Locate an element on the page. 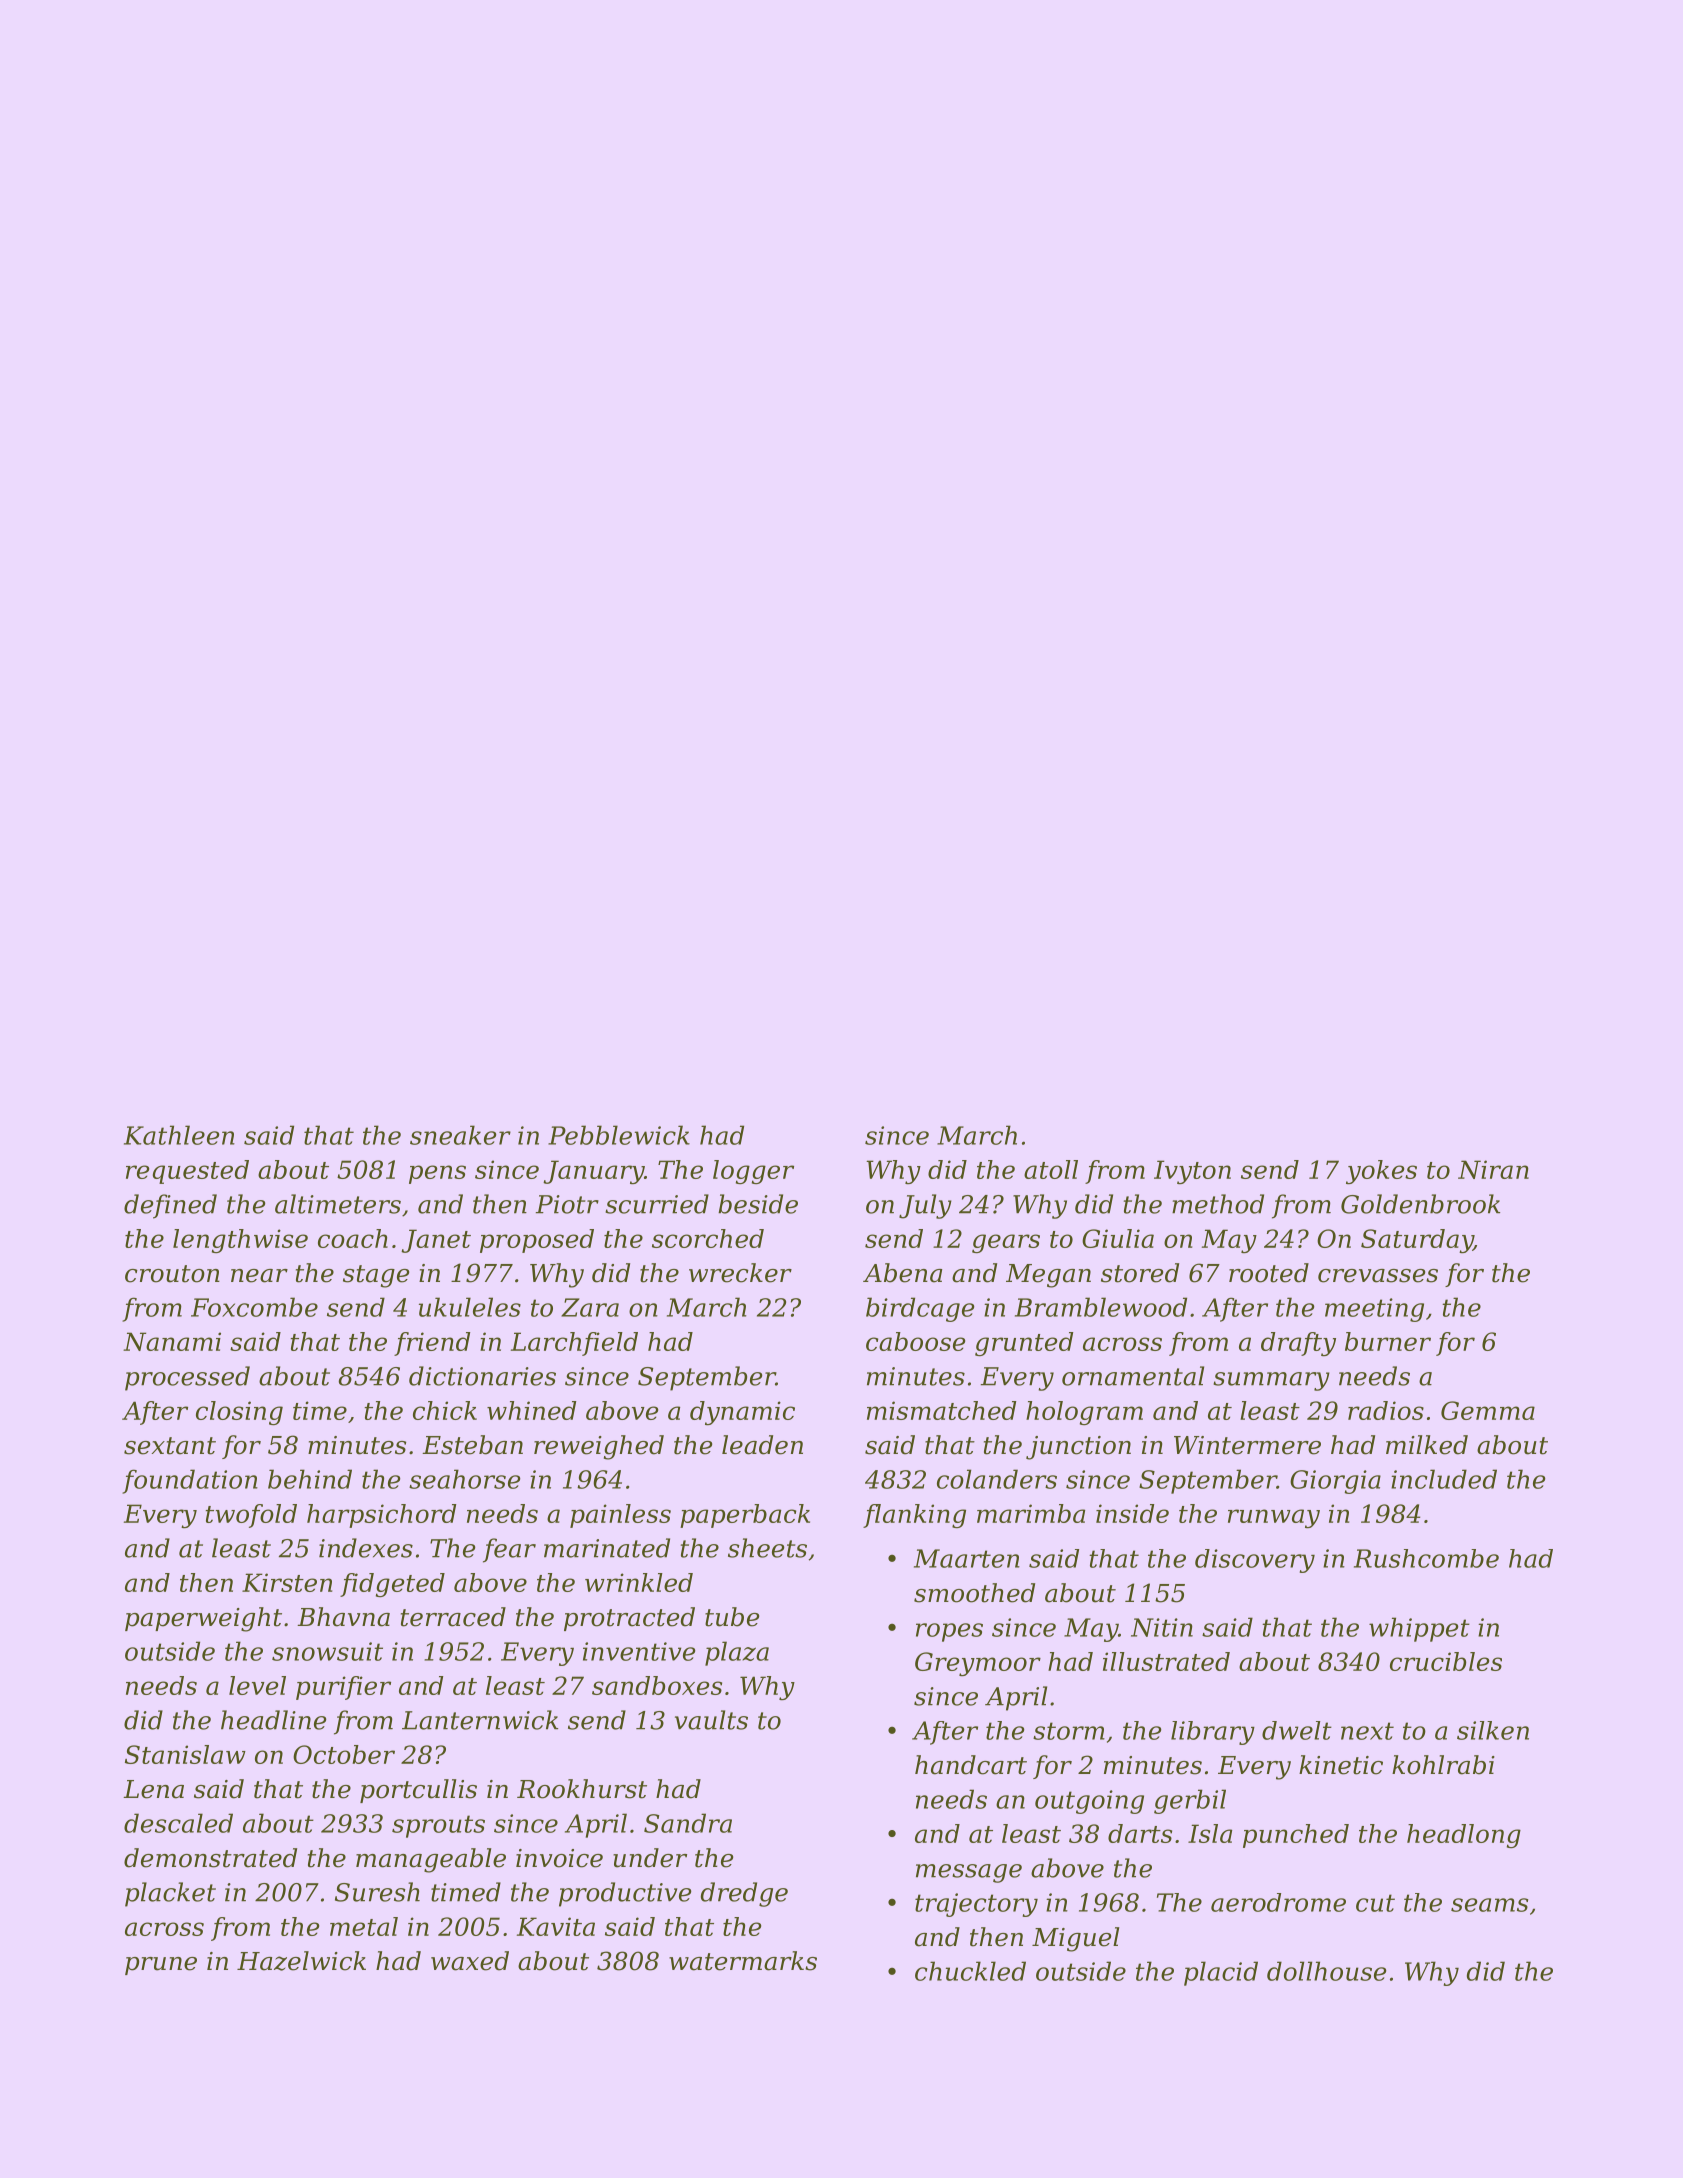  vaults is located at coordinates (711, 1720).
